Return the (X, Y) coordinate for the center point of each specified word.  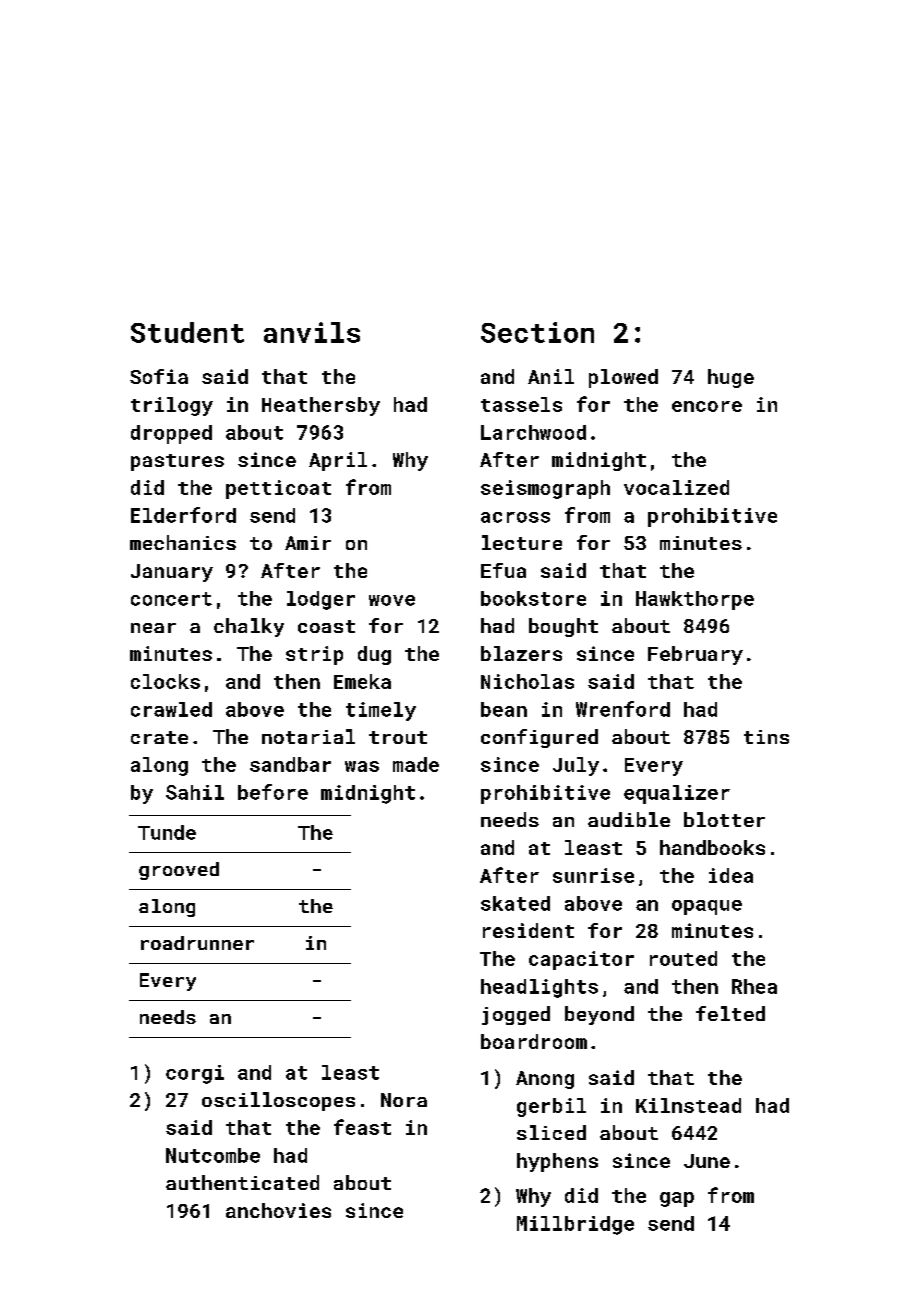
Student (187, 332)
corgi (195, 1074)
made (416, 764)
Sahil (195, 792)
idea (731, 875)
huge (731, 378)
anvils (312, 332)
